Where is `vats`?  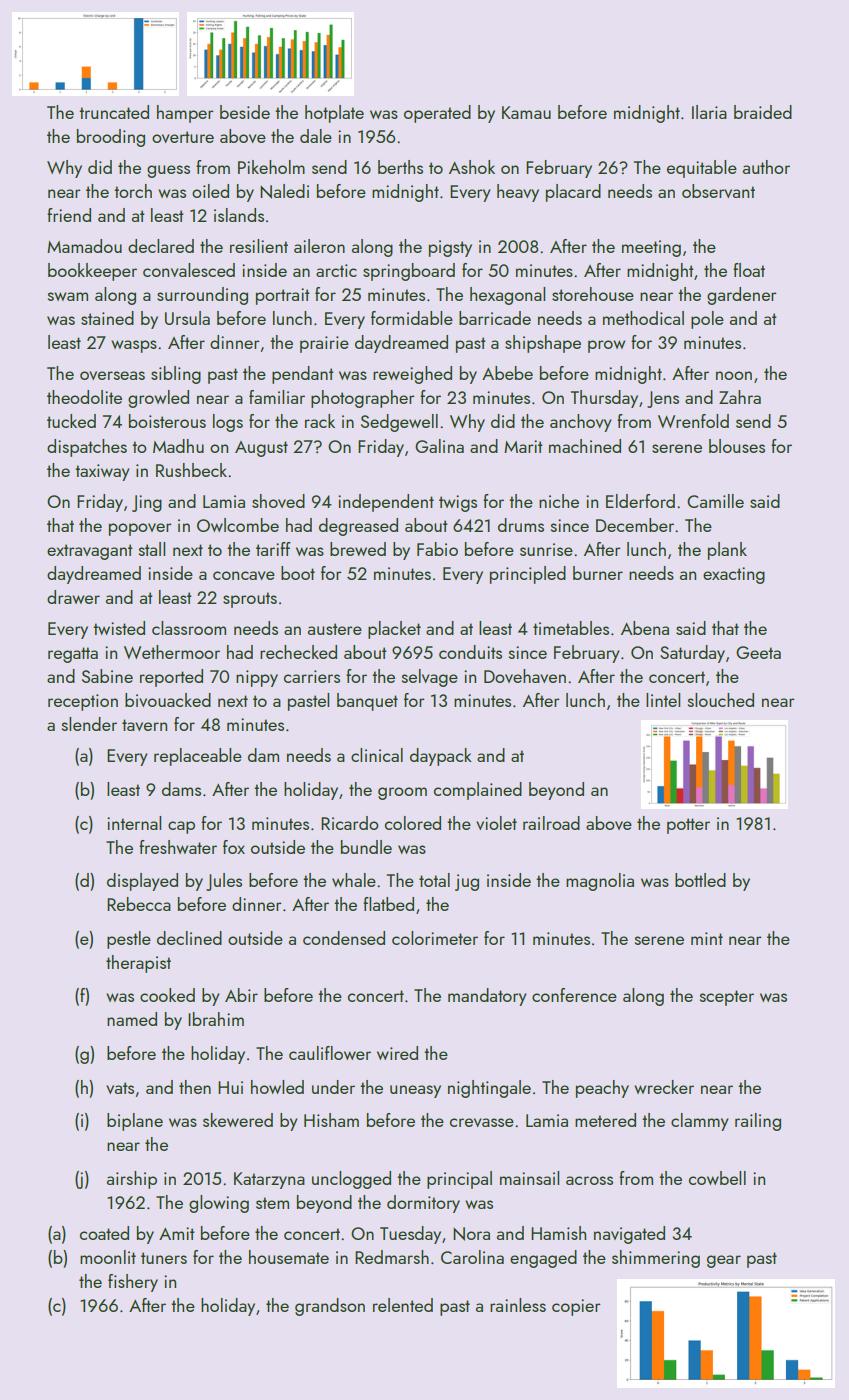 vats is located at coordinates (120, 1088).
